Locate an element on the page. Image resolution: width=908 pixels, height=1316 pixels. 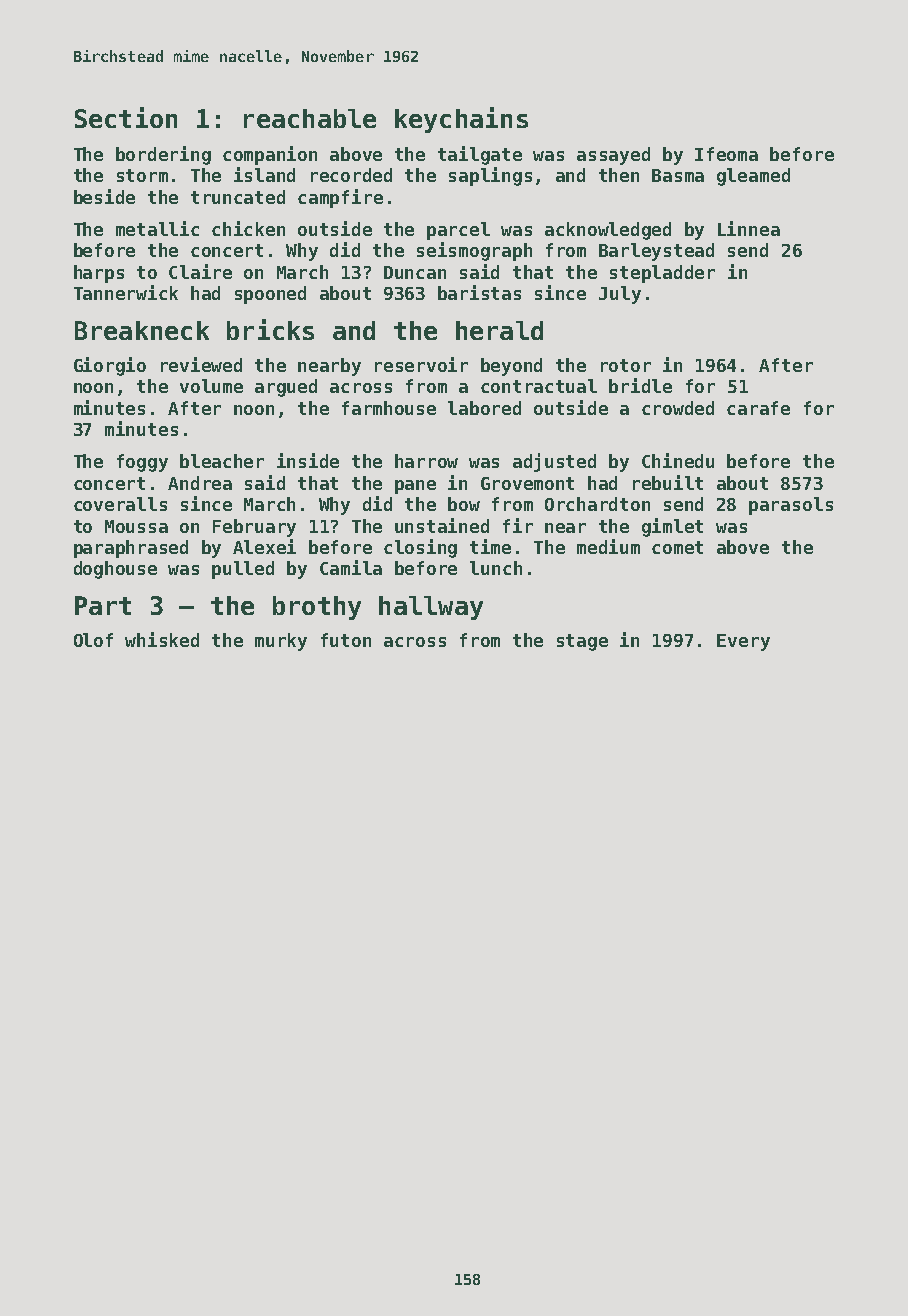
Ifeoma is located at coordinates (726, 154).
